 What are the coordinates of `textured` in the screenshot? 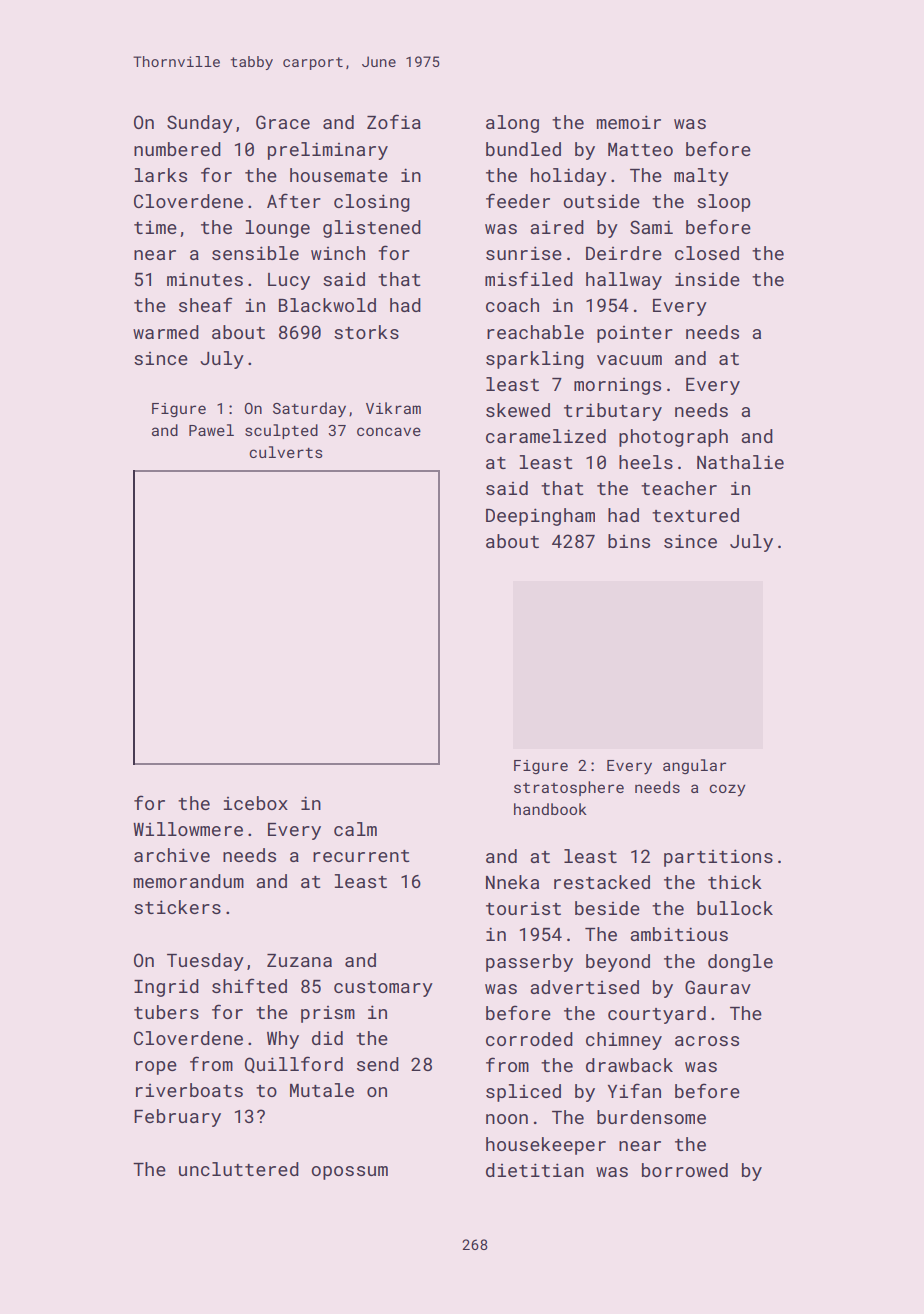 It's located at (695, 515).
